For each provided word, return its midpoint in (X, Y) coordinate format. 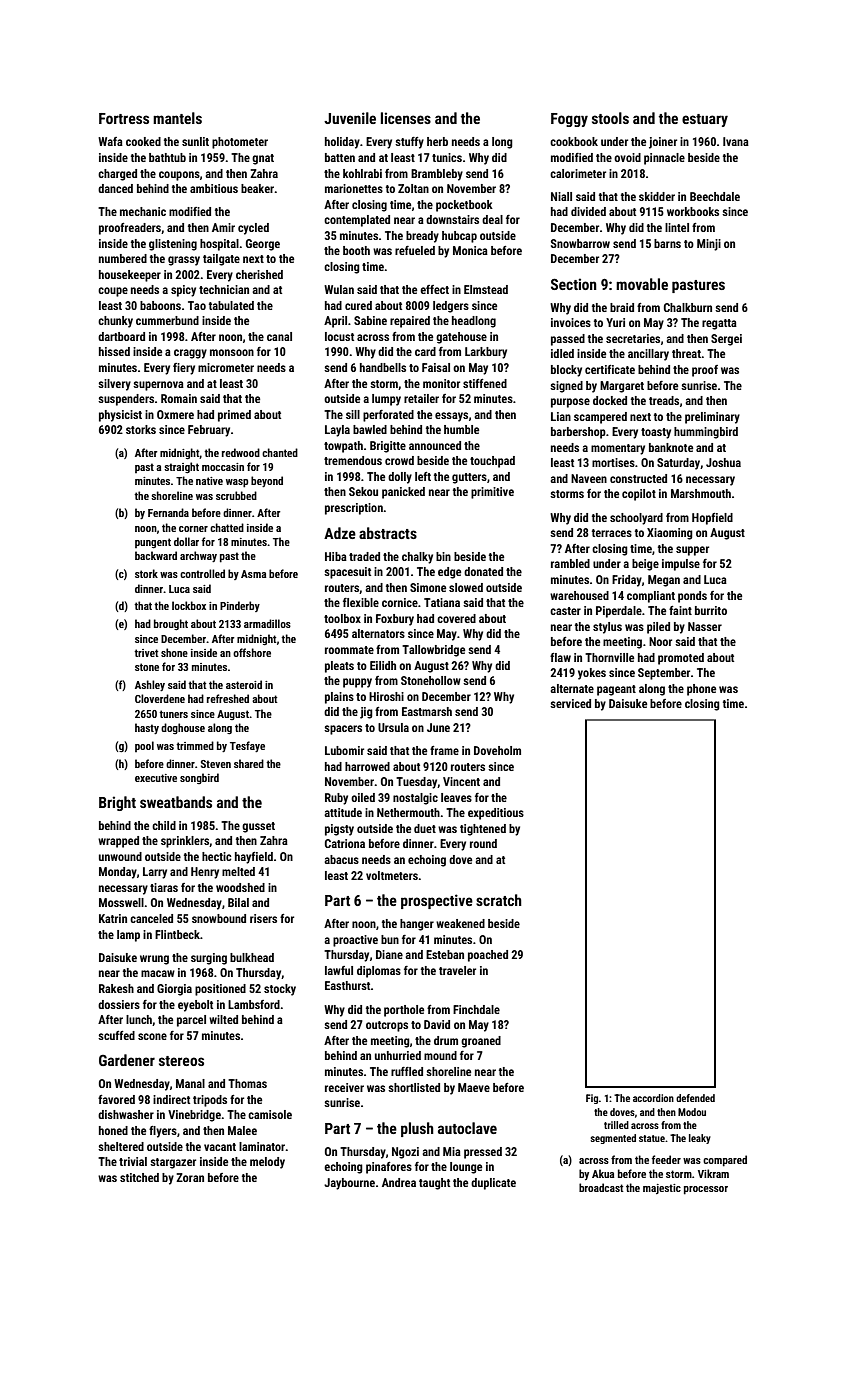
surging (209, 959)
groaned (481, 1042)
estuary (705, 120)
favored (116, 1099)
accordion (653, 1098)
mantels (177, 118)
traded (364, 556)
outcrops (387, 1026)
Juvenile (350, 118)
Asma (253, 574)
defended (695, 1098)
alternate (572, 688)
